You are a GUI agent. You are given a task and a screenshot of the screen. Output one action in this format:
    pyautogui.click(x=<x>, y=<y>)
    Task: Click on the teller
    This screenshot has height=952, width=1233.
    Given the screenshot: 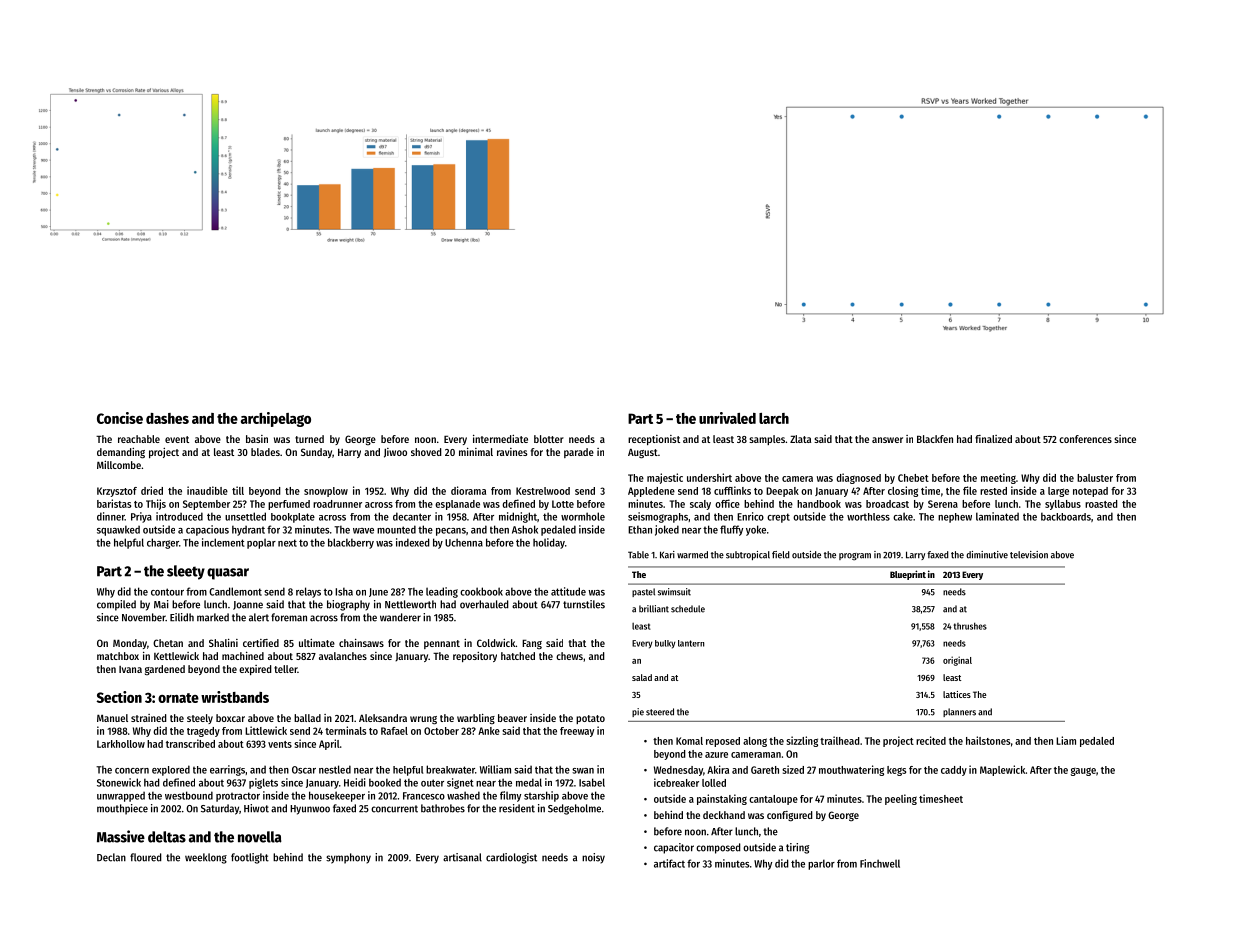 What is the action you would take?
    pyautogui.click(x=285, y=669)
